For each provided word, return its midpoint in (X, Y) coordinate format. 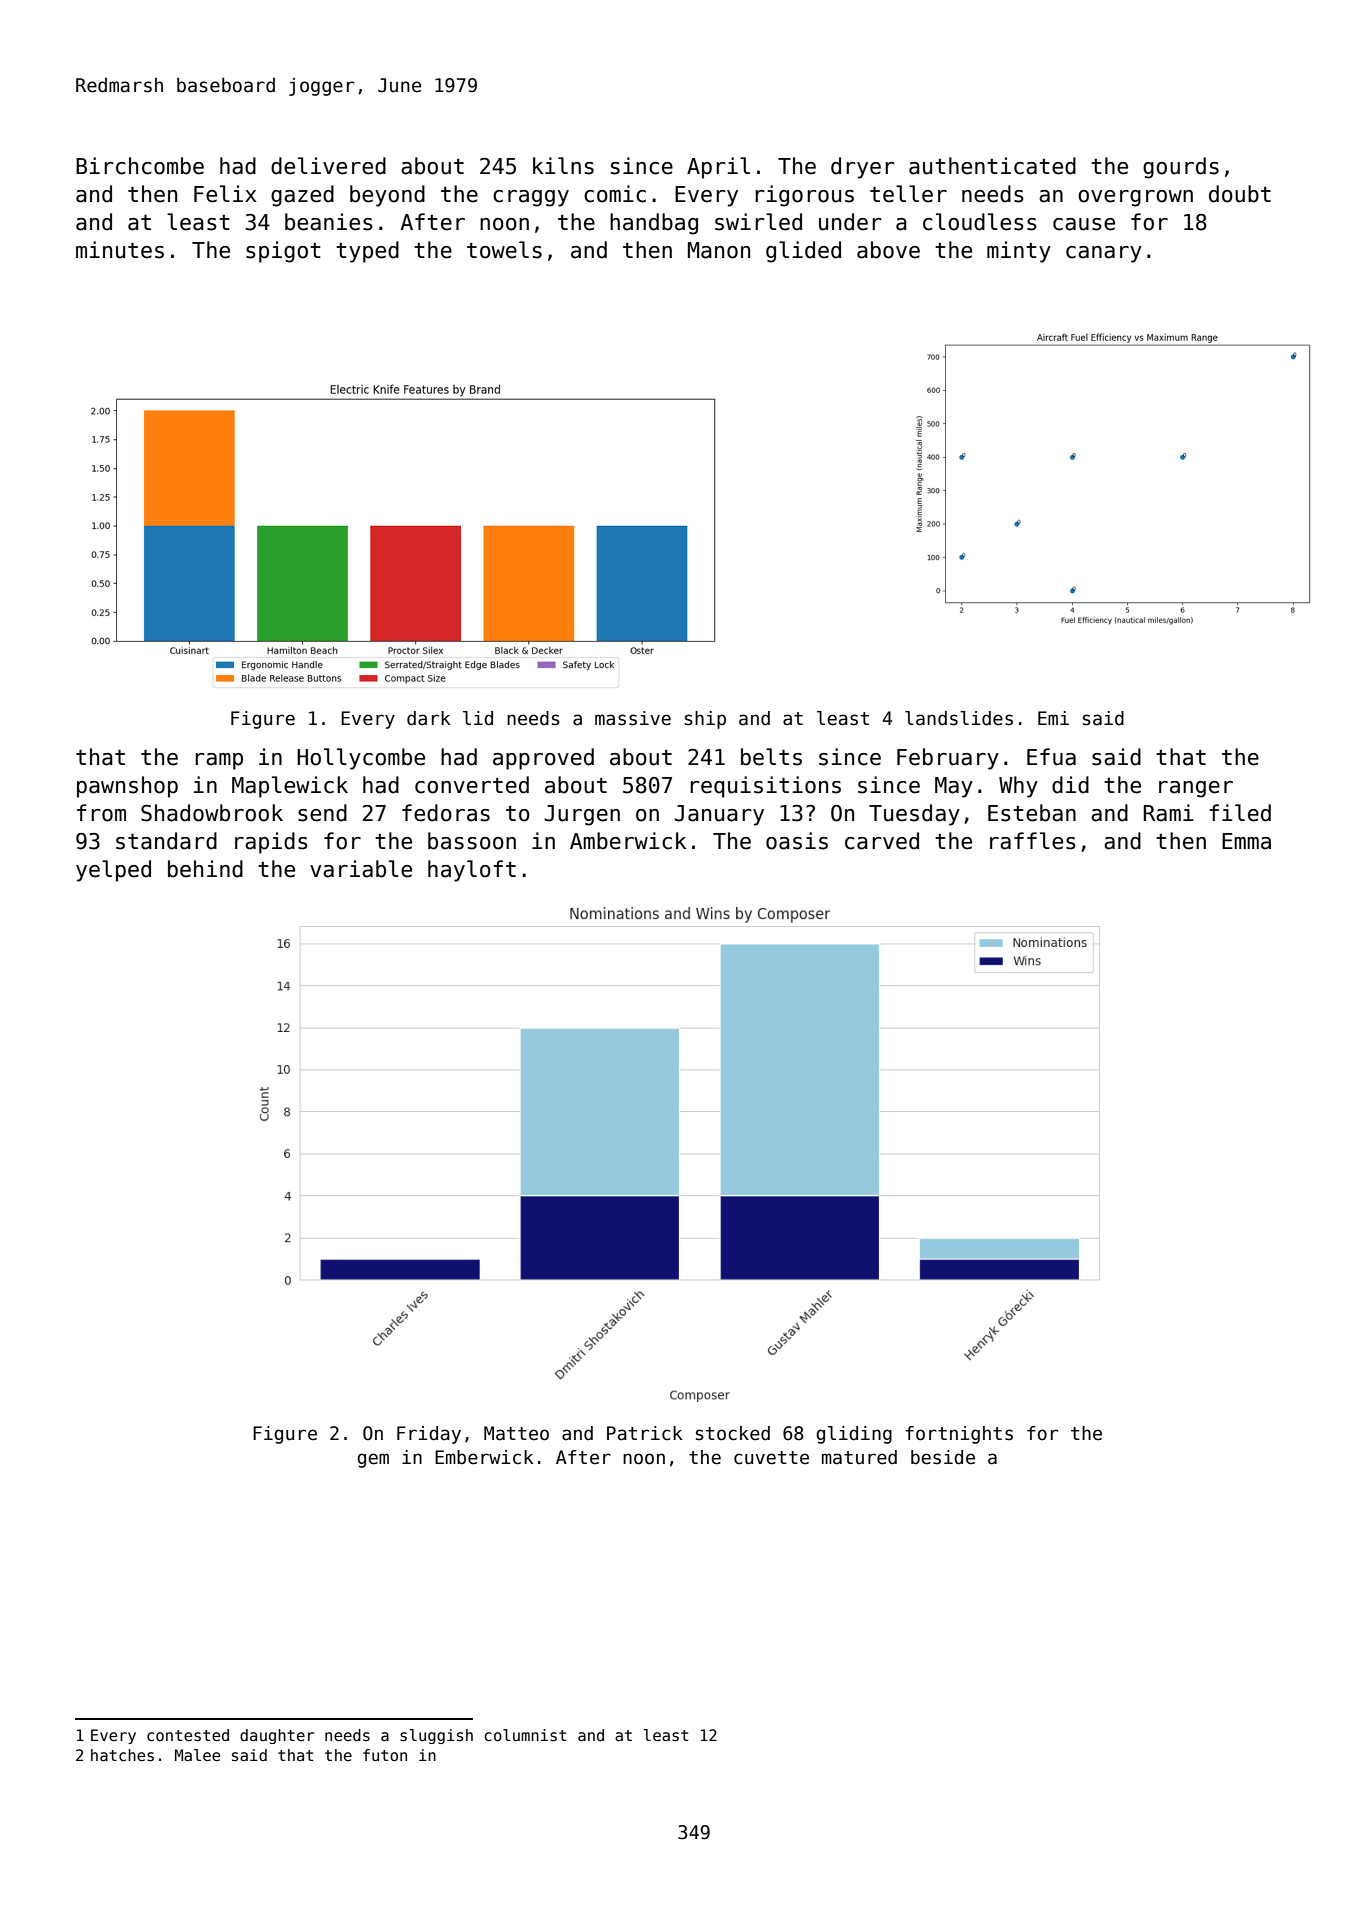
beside (943, 1457)
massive (633, 718)
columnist (525, 1735)
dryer (863, 168)
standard (166, 841)
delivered (328, 166)
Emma (1246, 841)
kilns (563, 166)
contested (188, 1735)
